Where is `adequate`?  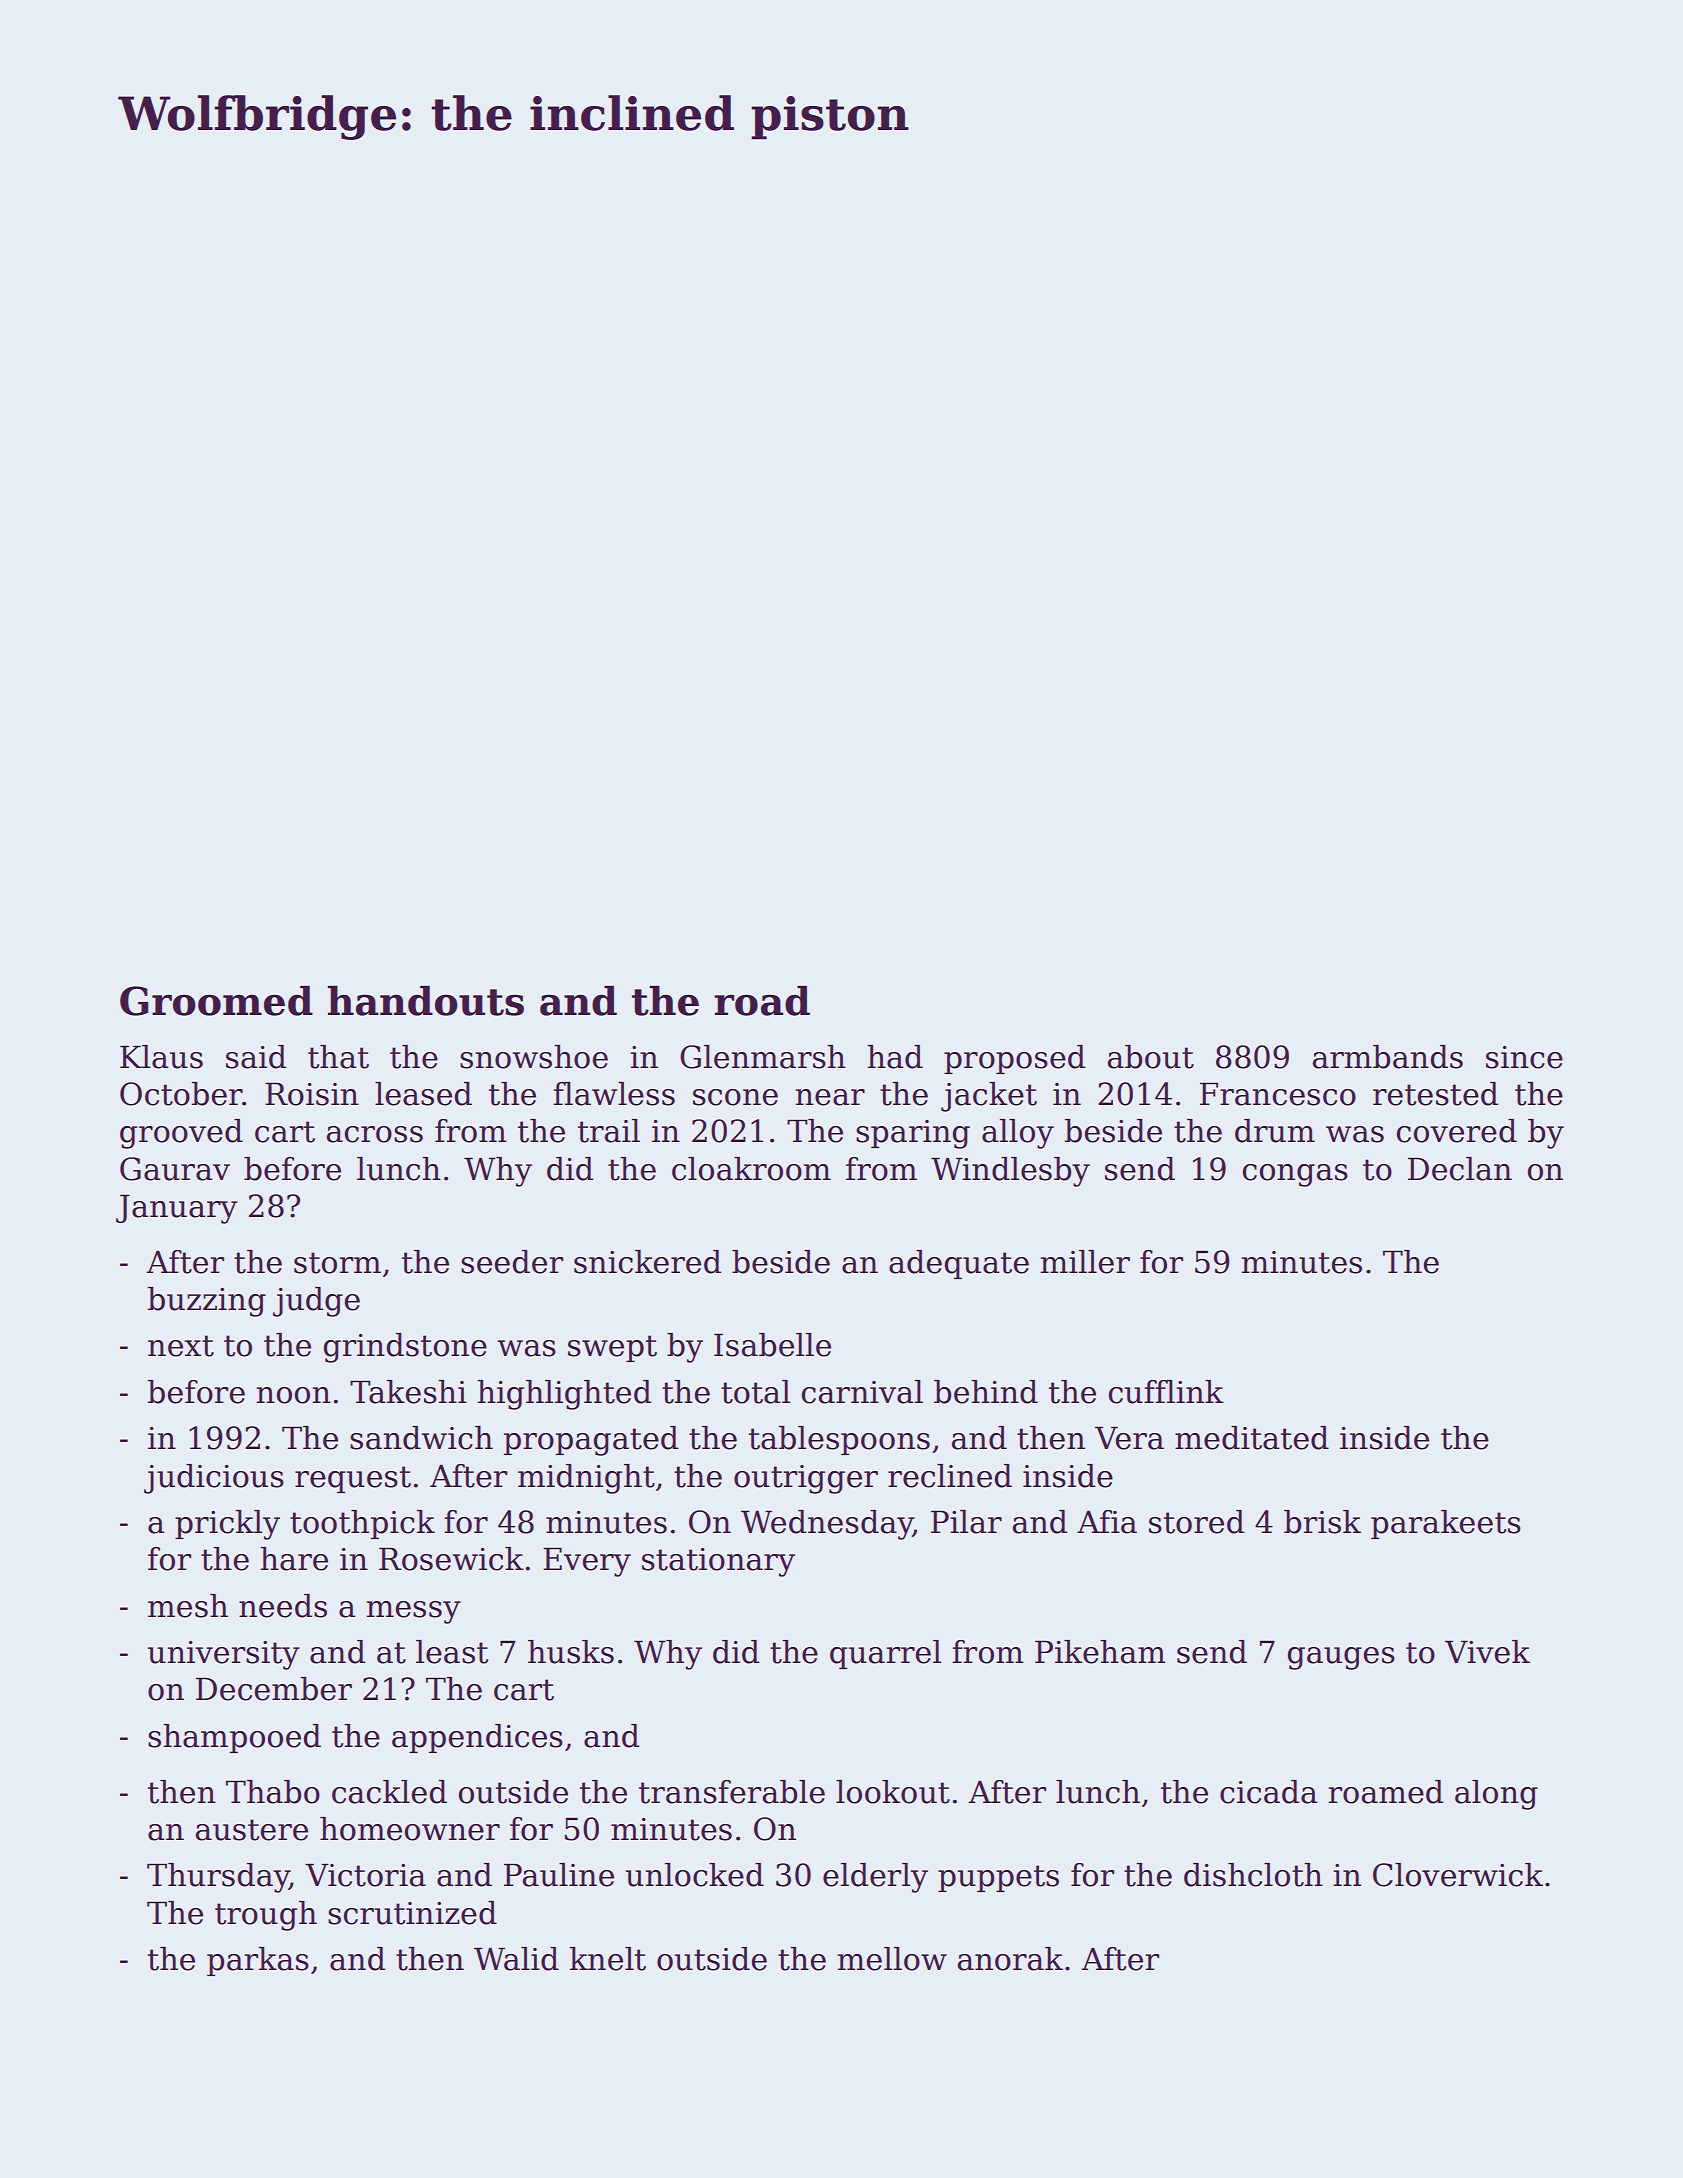 adequate is located at coordinates (959, 1264).
